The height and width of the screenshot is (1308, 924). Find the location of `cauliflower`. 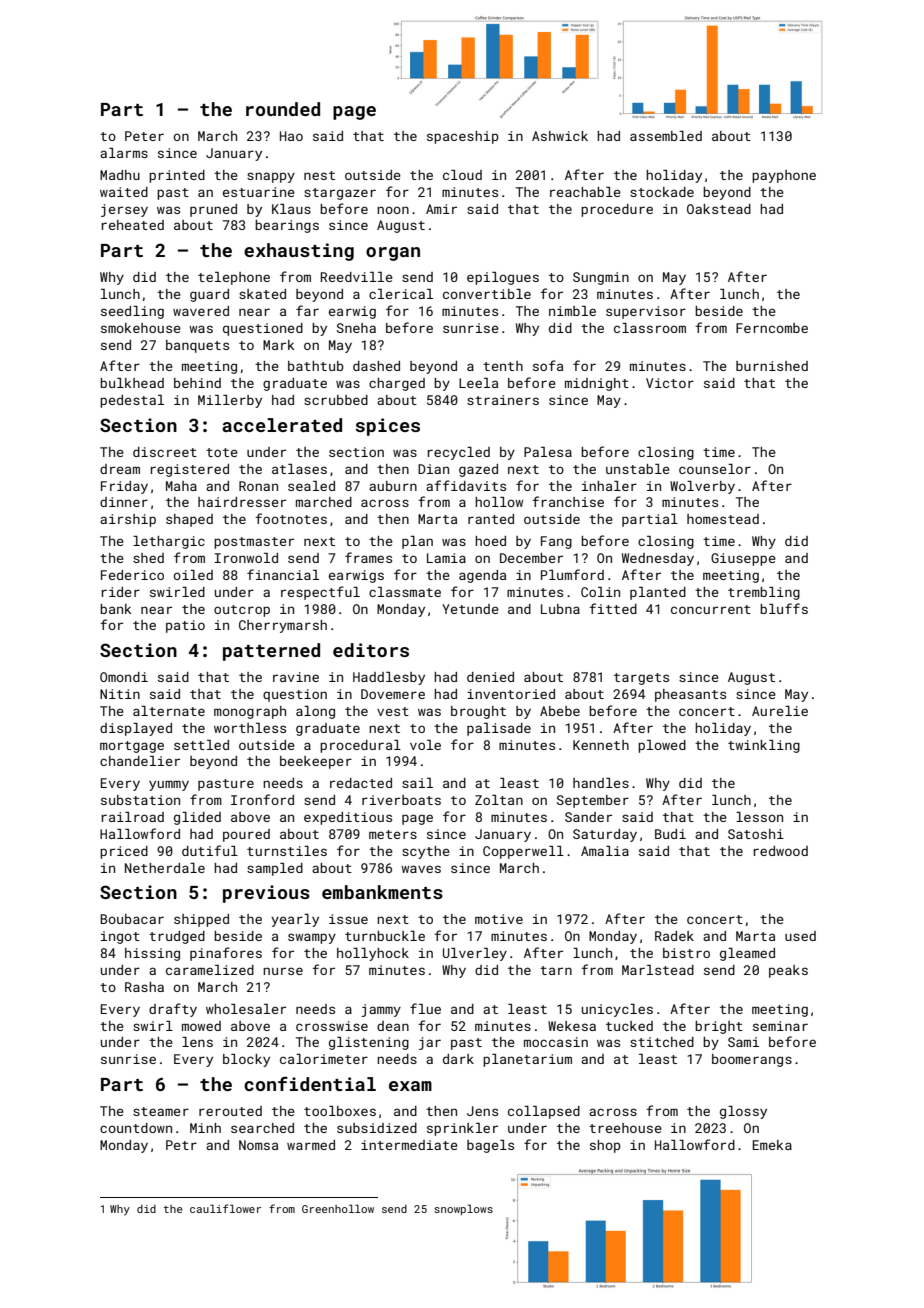

cauliflower is located at coordinates (225, 1208).
